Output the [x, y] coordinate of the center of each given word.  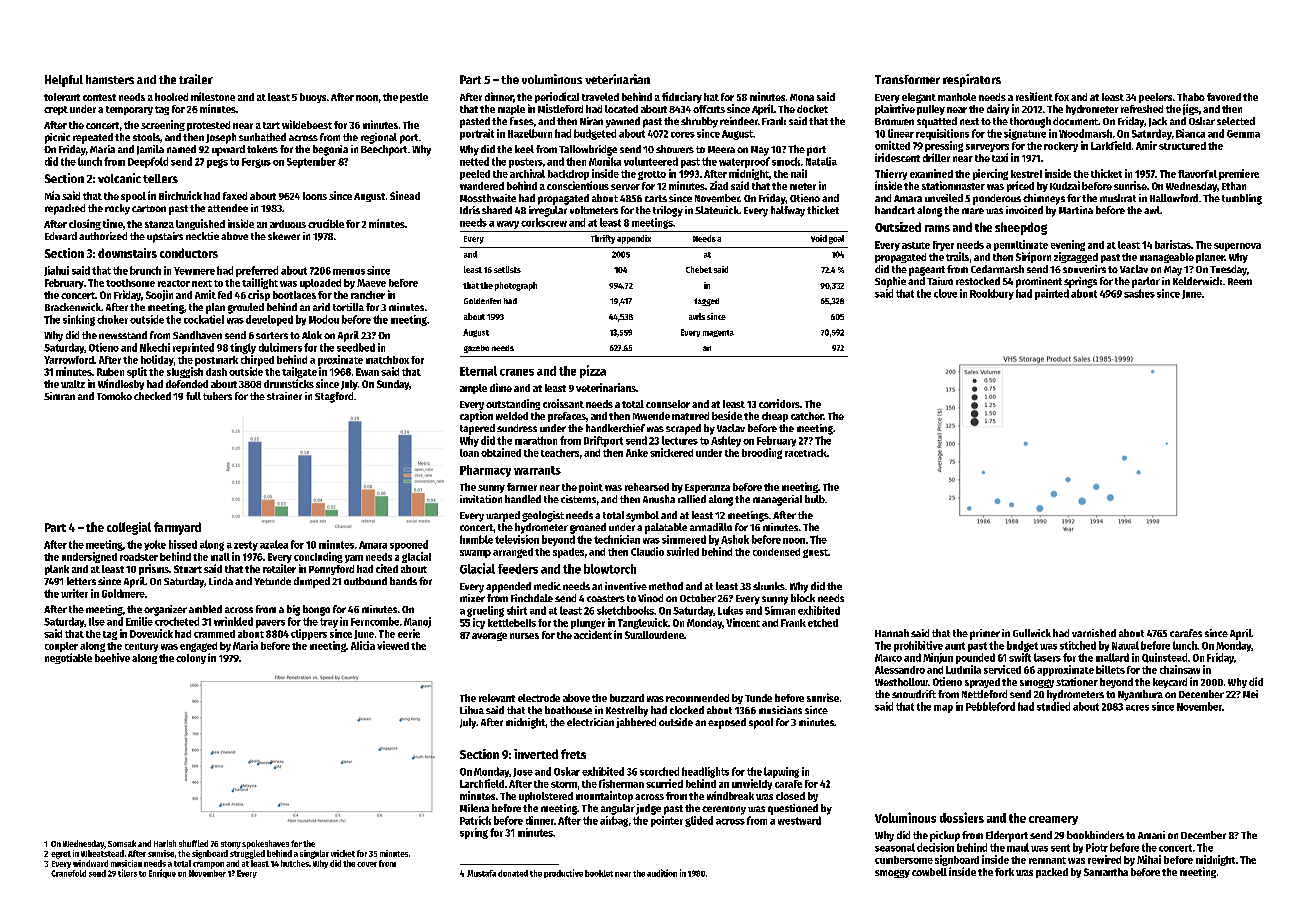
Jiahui [56, 271]
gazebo [476, 349]
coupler [61, 647]
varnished [1094, 633]
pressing [944, 146]
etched [823, 623]
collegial [129, 528]
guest [815, 553]
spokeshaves [265, 844]
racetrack [806, 453]
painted [1052, 294]
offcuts [709, 109]
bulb [815, 499]
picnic [57, 138]
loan [469, 453]
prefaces [567, 417]
